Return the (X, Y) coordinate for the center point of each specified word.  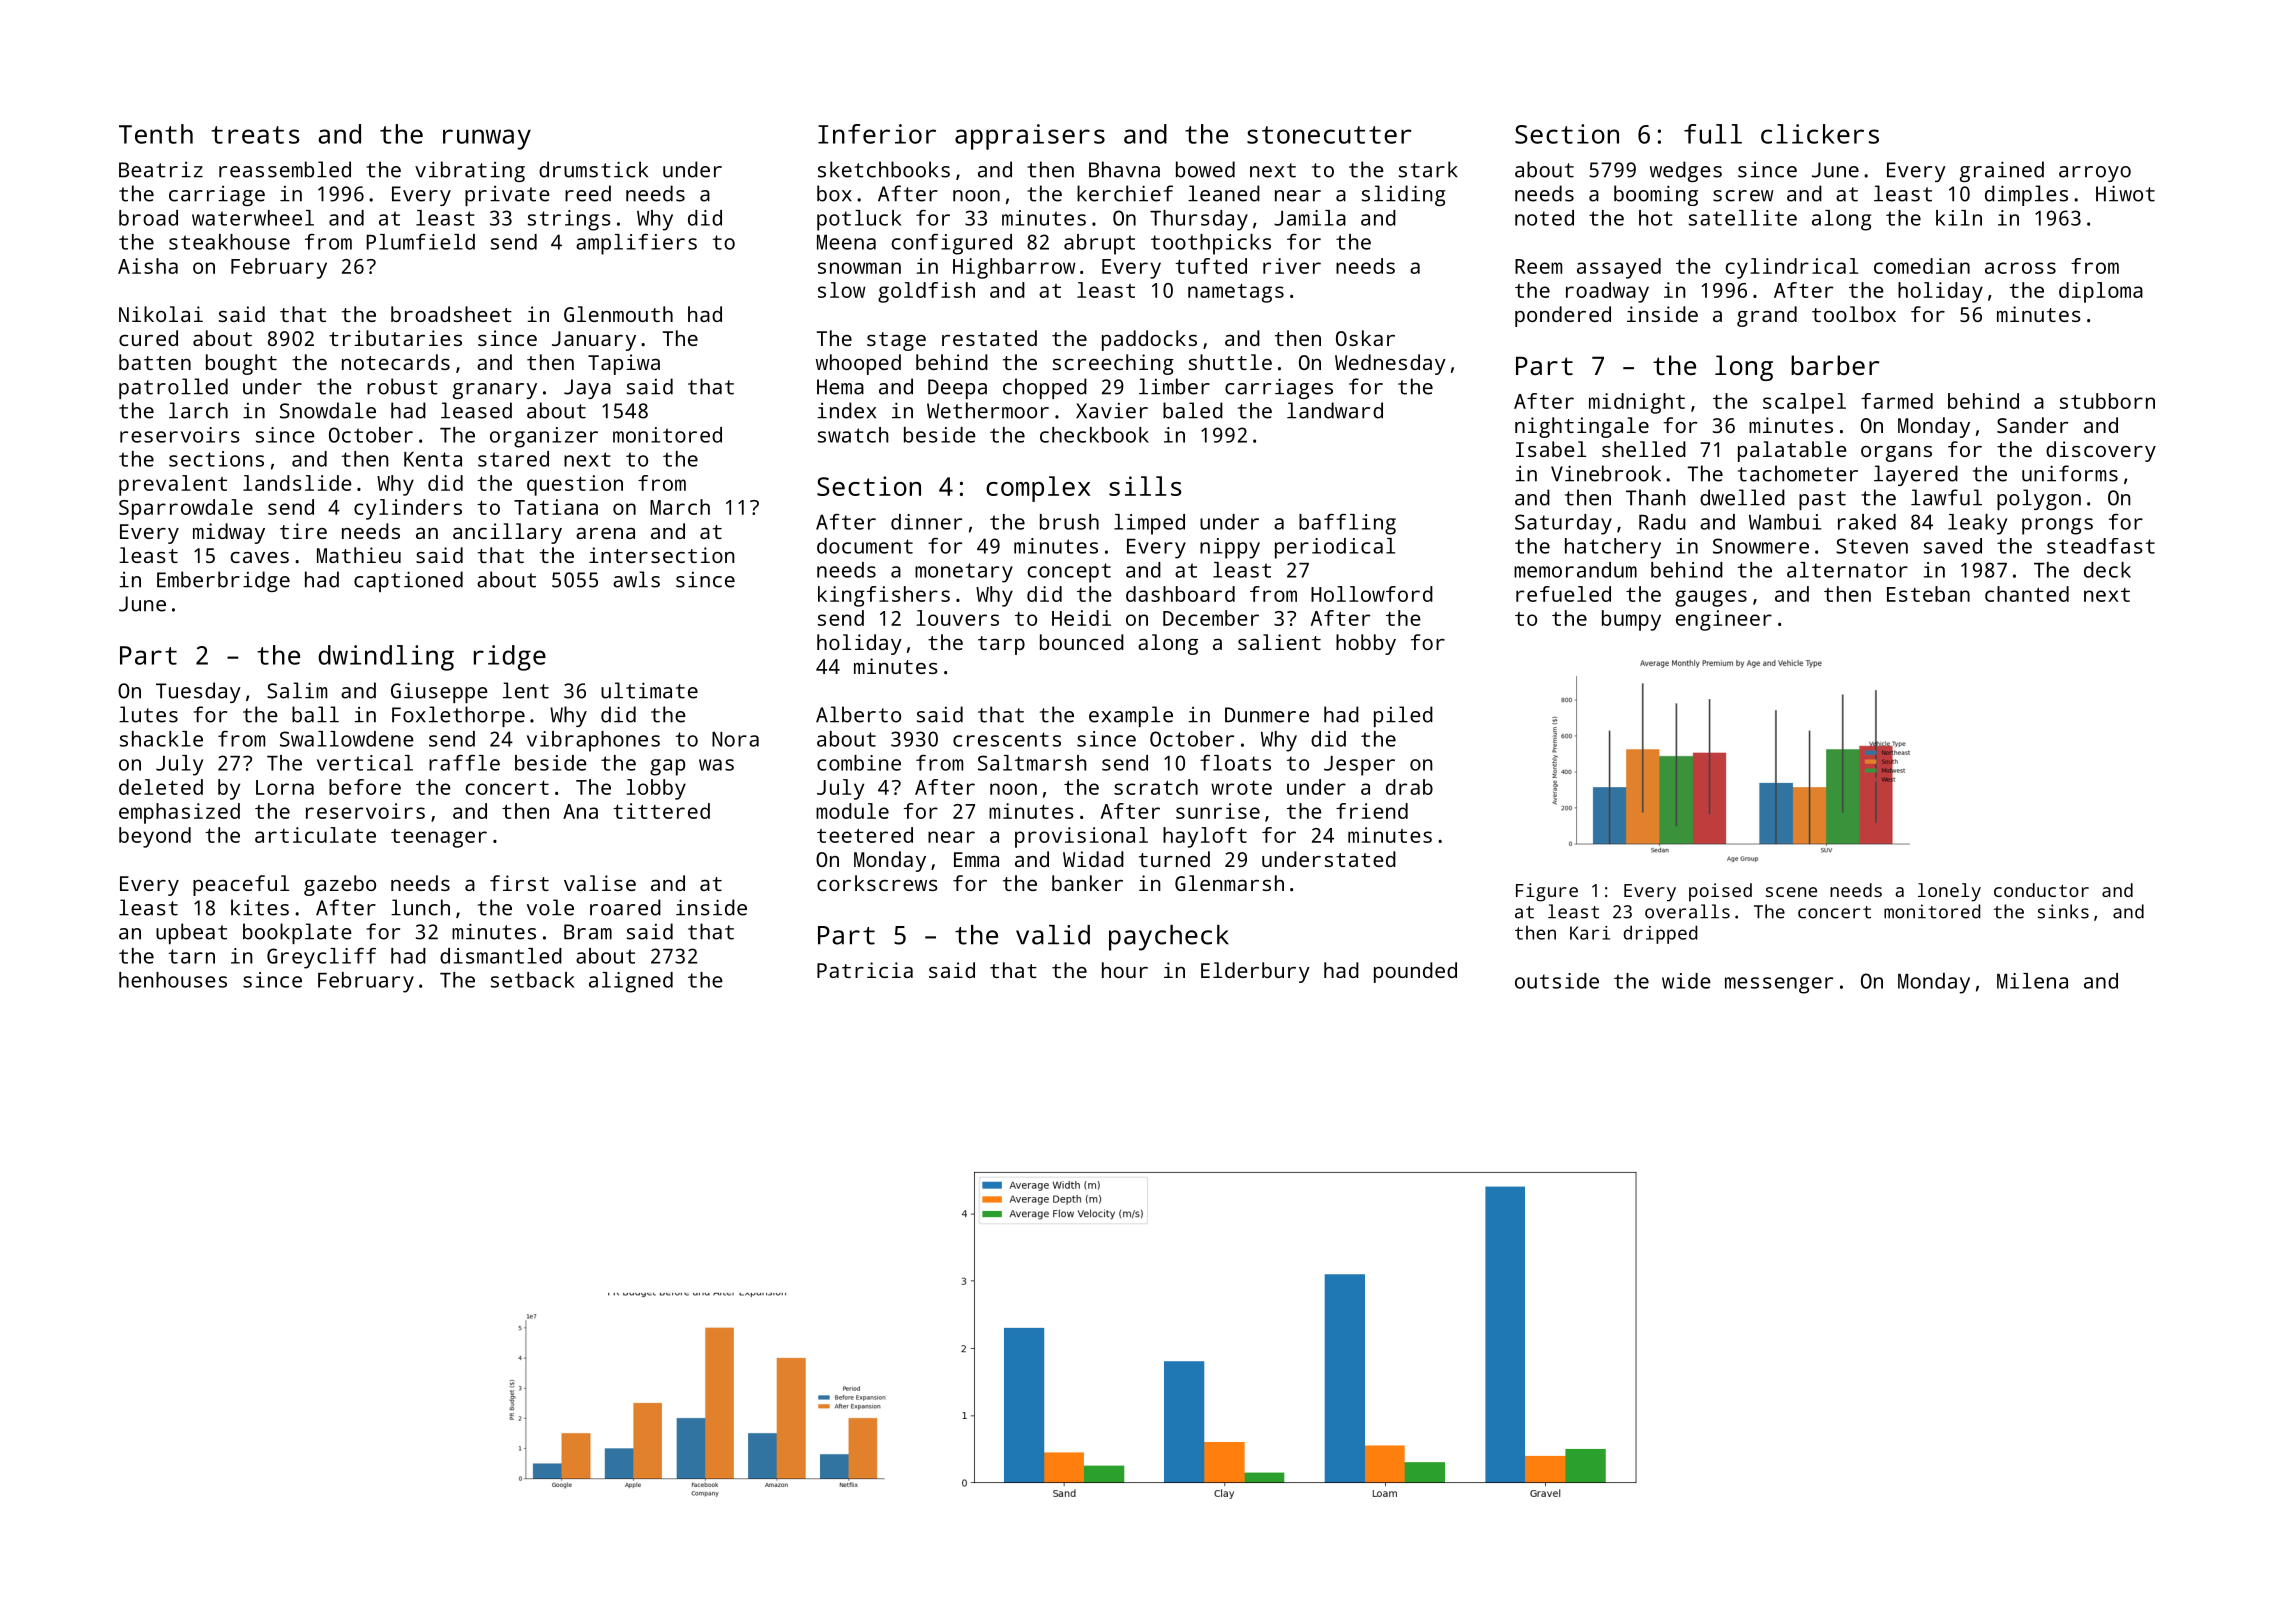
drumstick (593, 169)
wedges (1686, 171)
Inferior (877, 134)
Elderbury (1255, 972)
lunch (420, 907)
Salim (297, 690)
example (1131, 716)
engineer (1724, 620)
